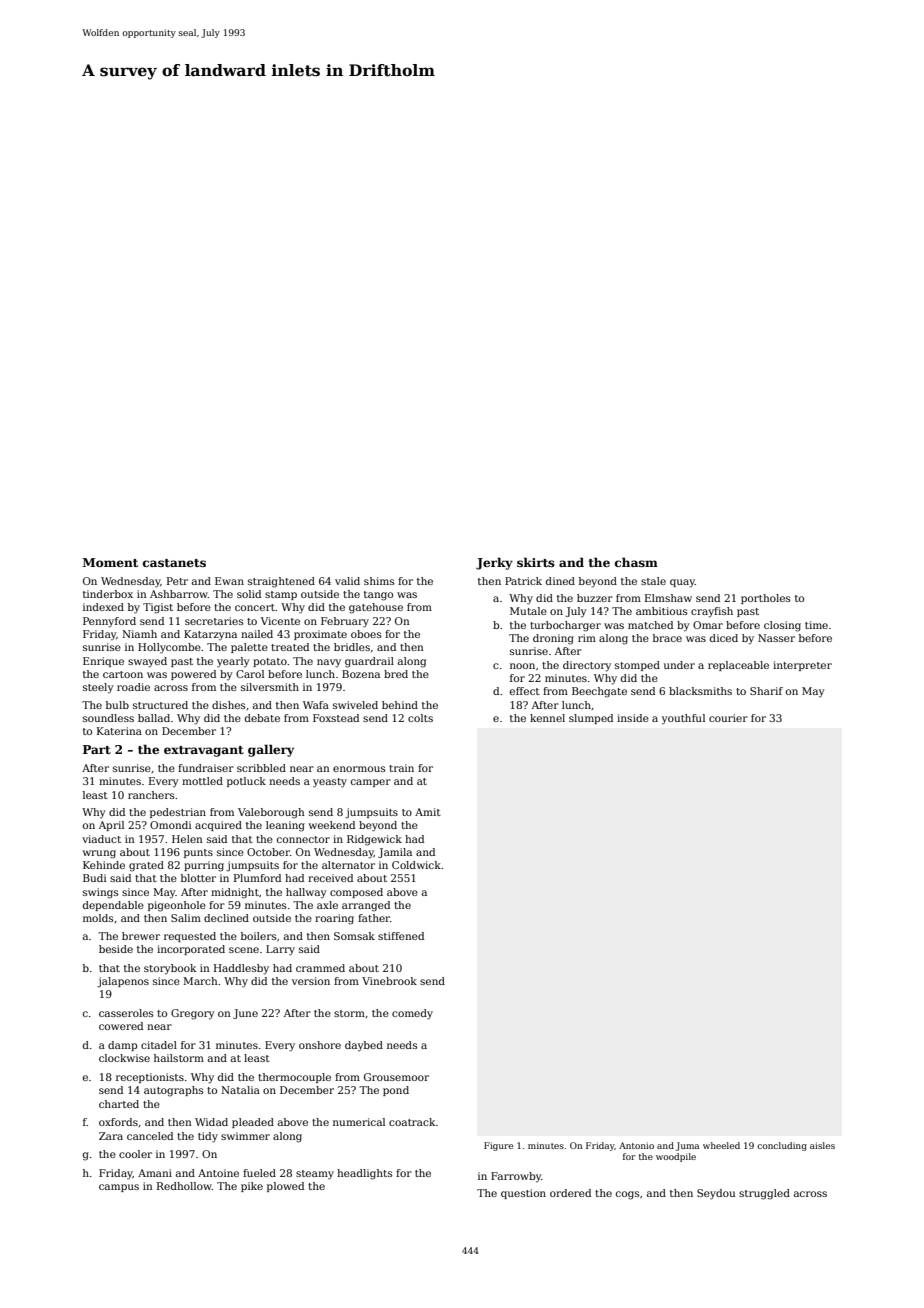 This document has width=924, height=1308. Describe the element at coordinates (202, 781) in the document. I see `mottled` at that location.
